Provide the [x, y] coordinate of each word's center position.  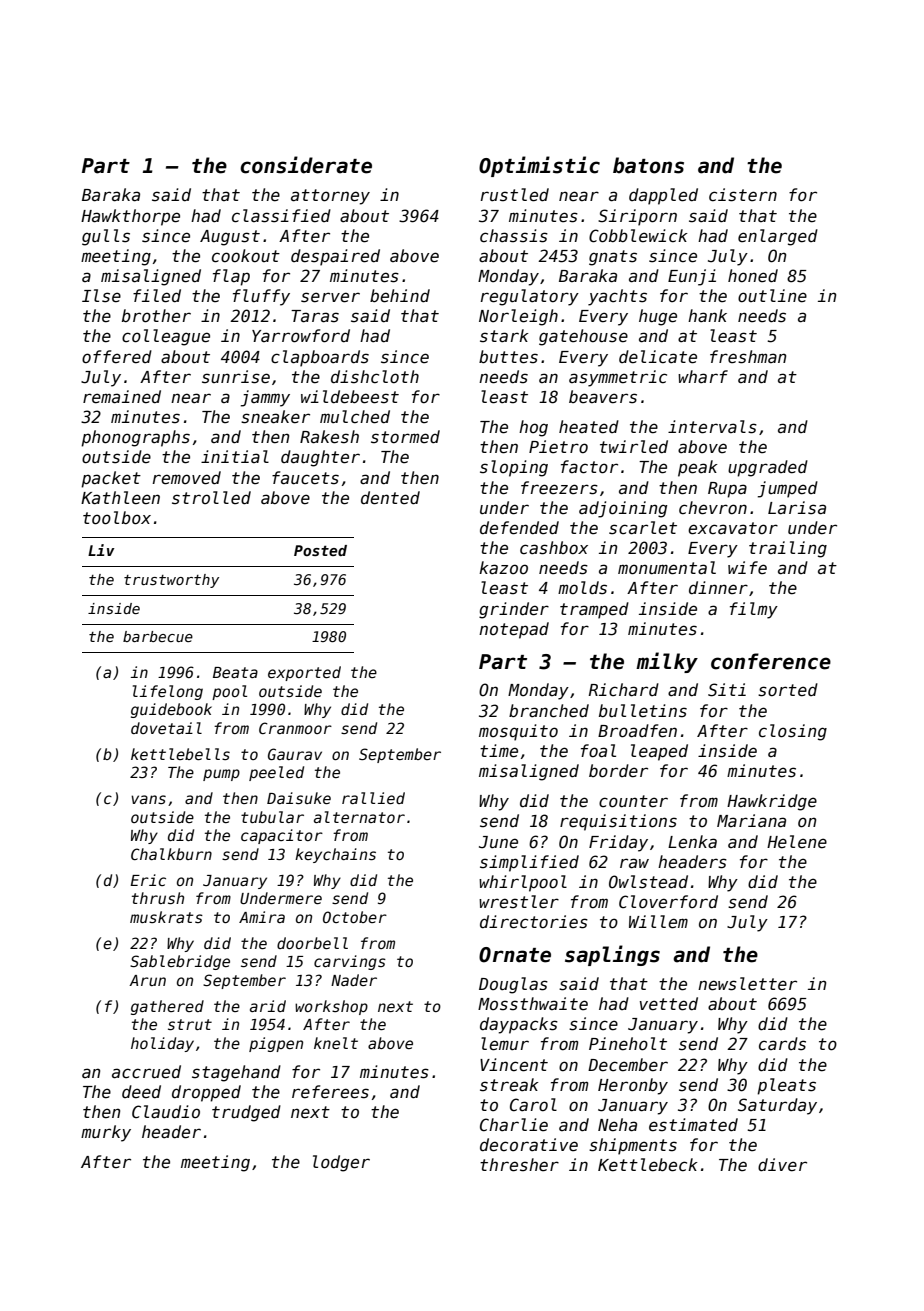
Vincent [514, 1065]
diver [782, 1165]
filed [157, 296]
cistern [743, 195]
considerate [306, 165]
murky [106, 1133]
